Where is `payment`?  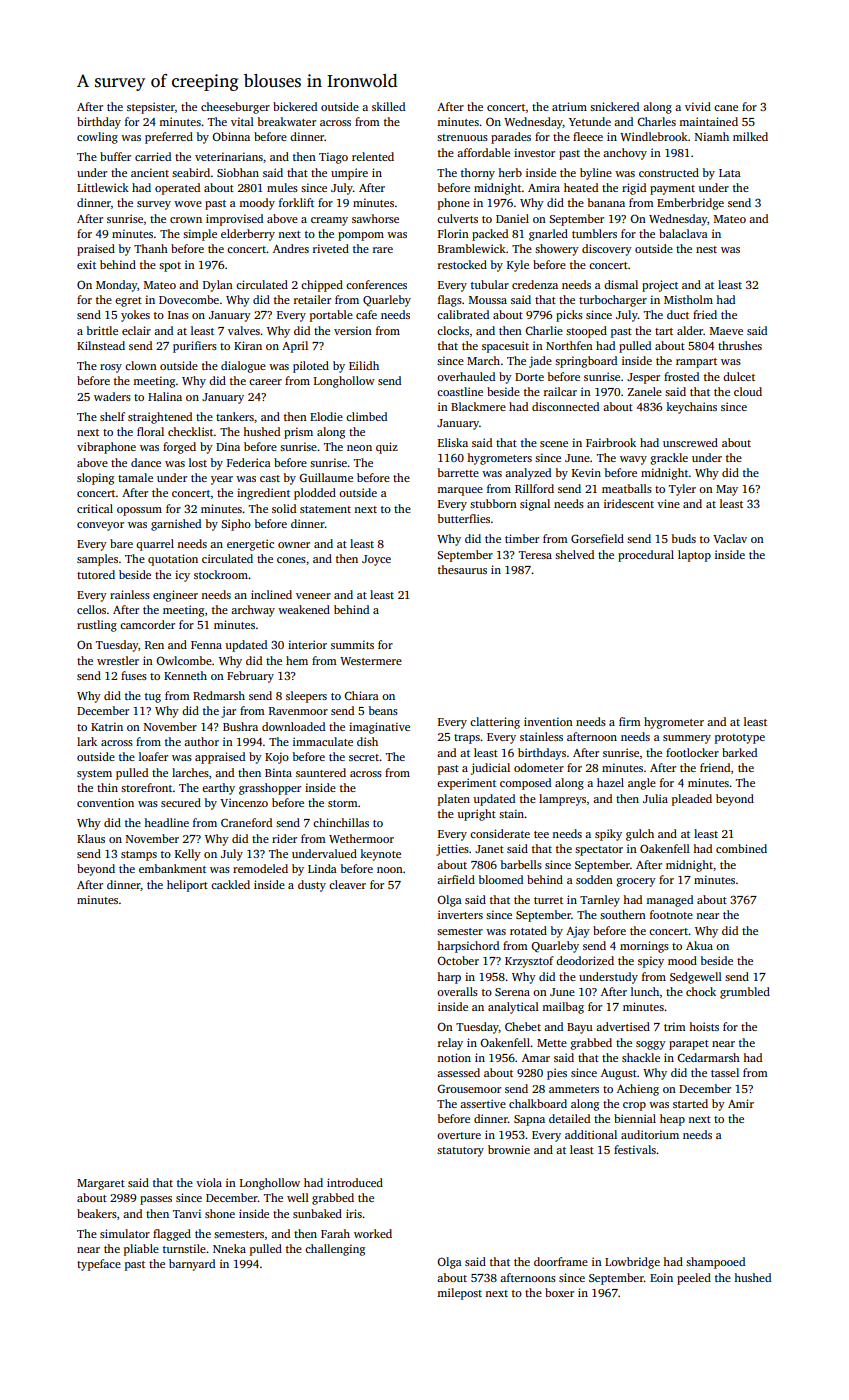
payment is located at coordinates (672, 190).
